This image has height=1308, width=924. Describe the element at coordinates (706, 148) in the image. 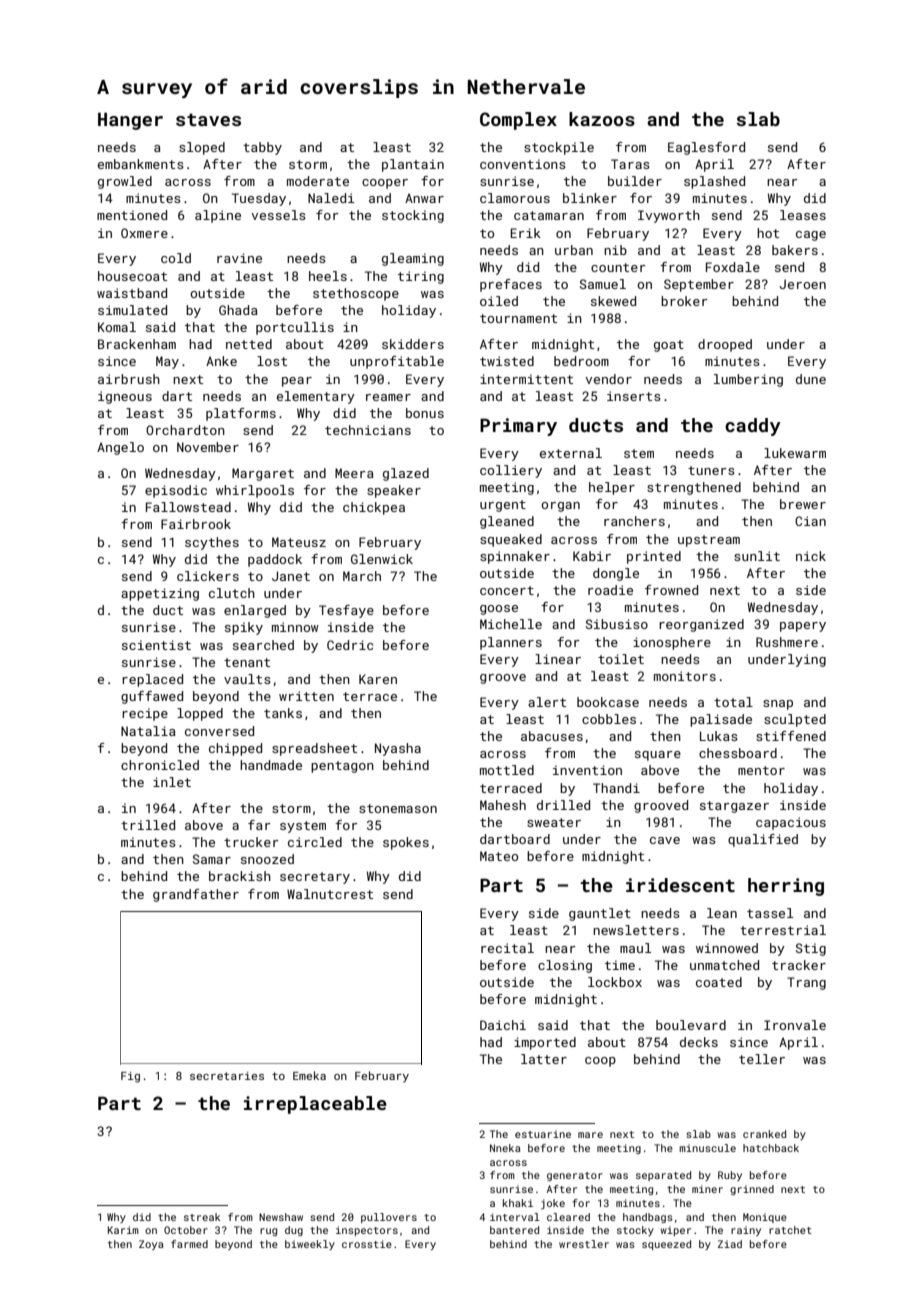

I see `Eaglesford` at that location.
